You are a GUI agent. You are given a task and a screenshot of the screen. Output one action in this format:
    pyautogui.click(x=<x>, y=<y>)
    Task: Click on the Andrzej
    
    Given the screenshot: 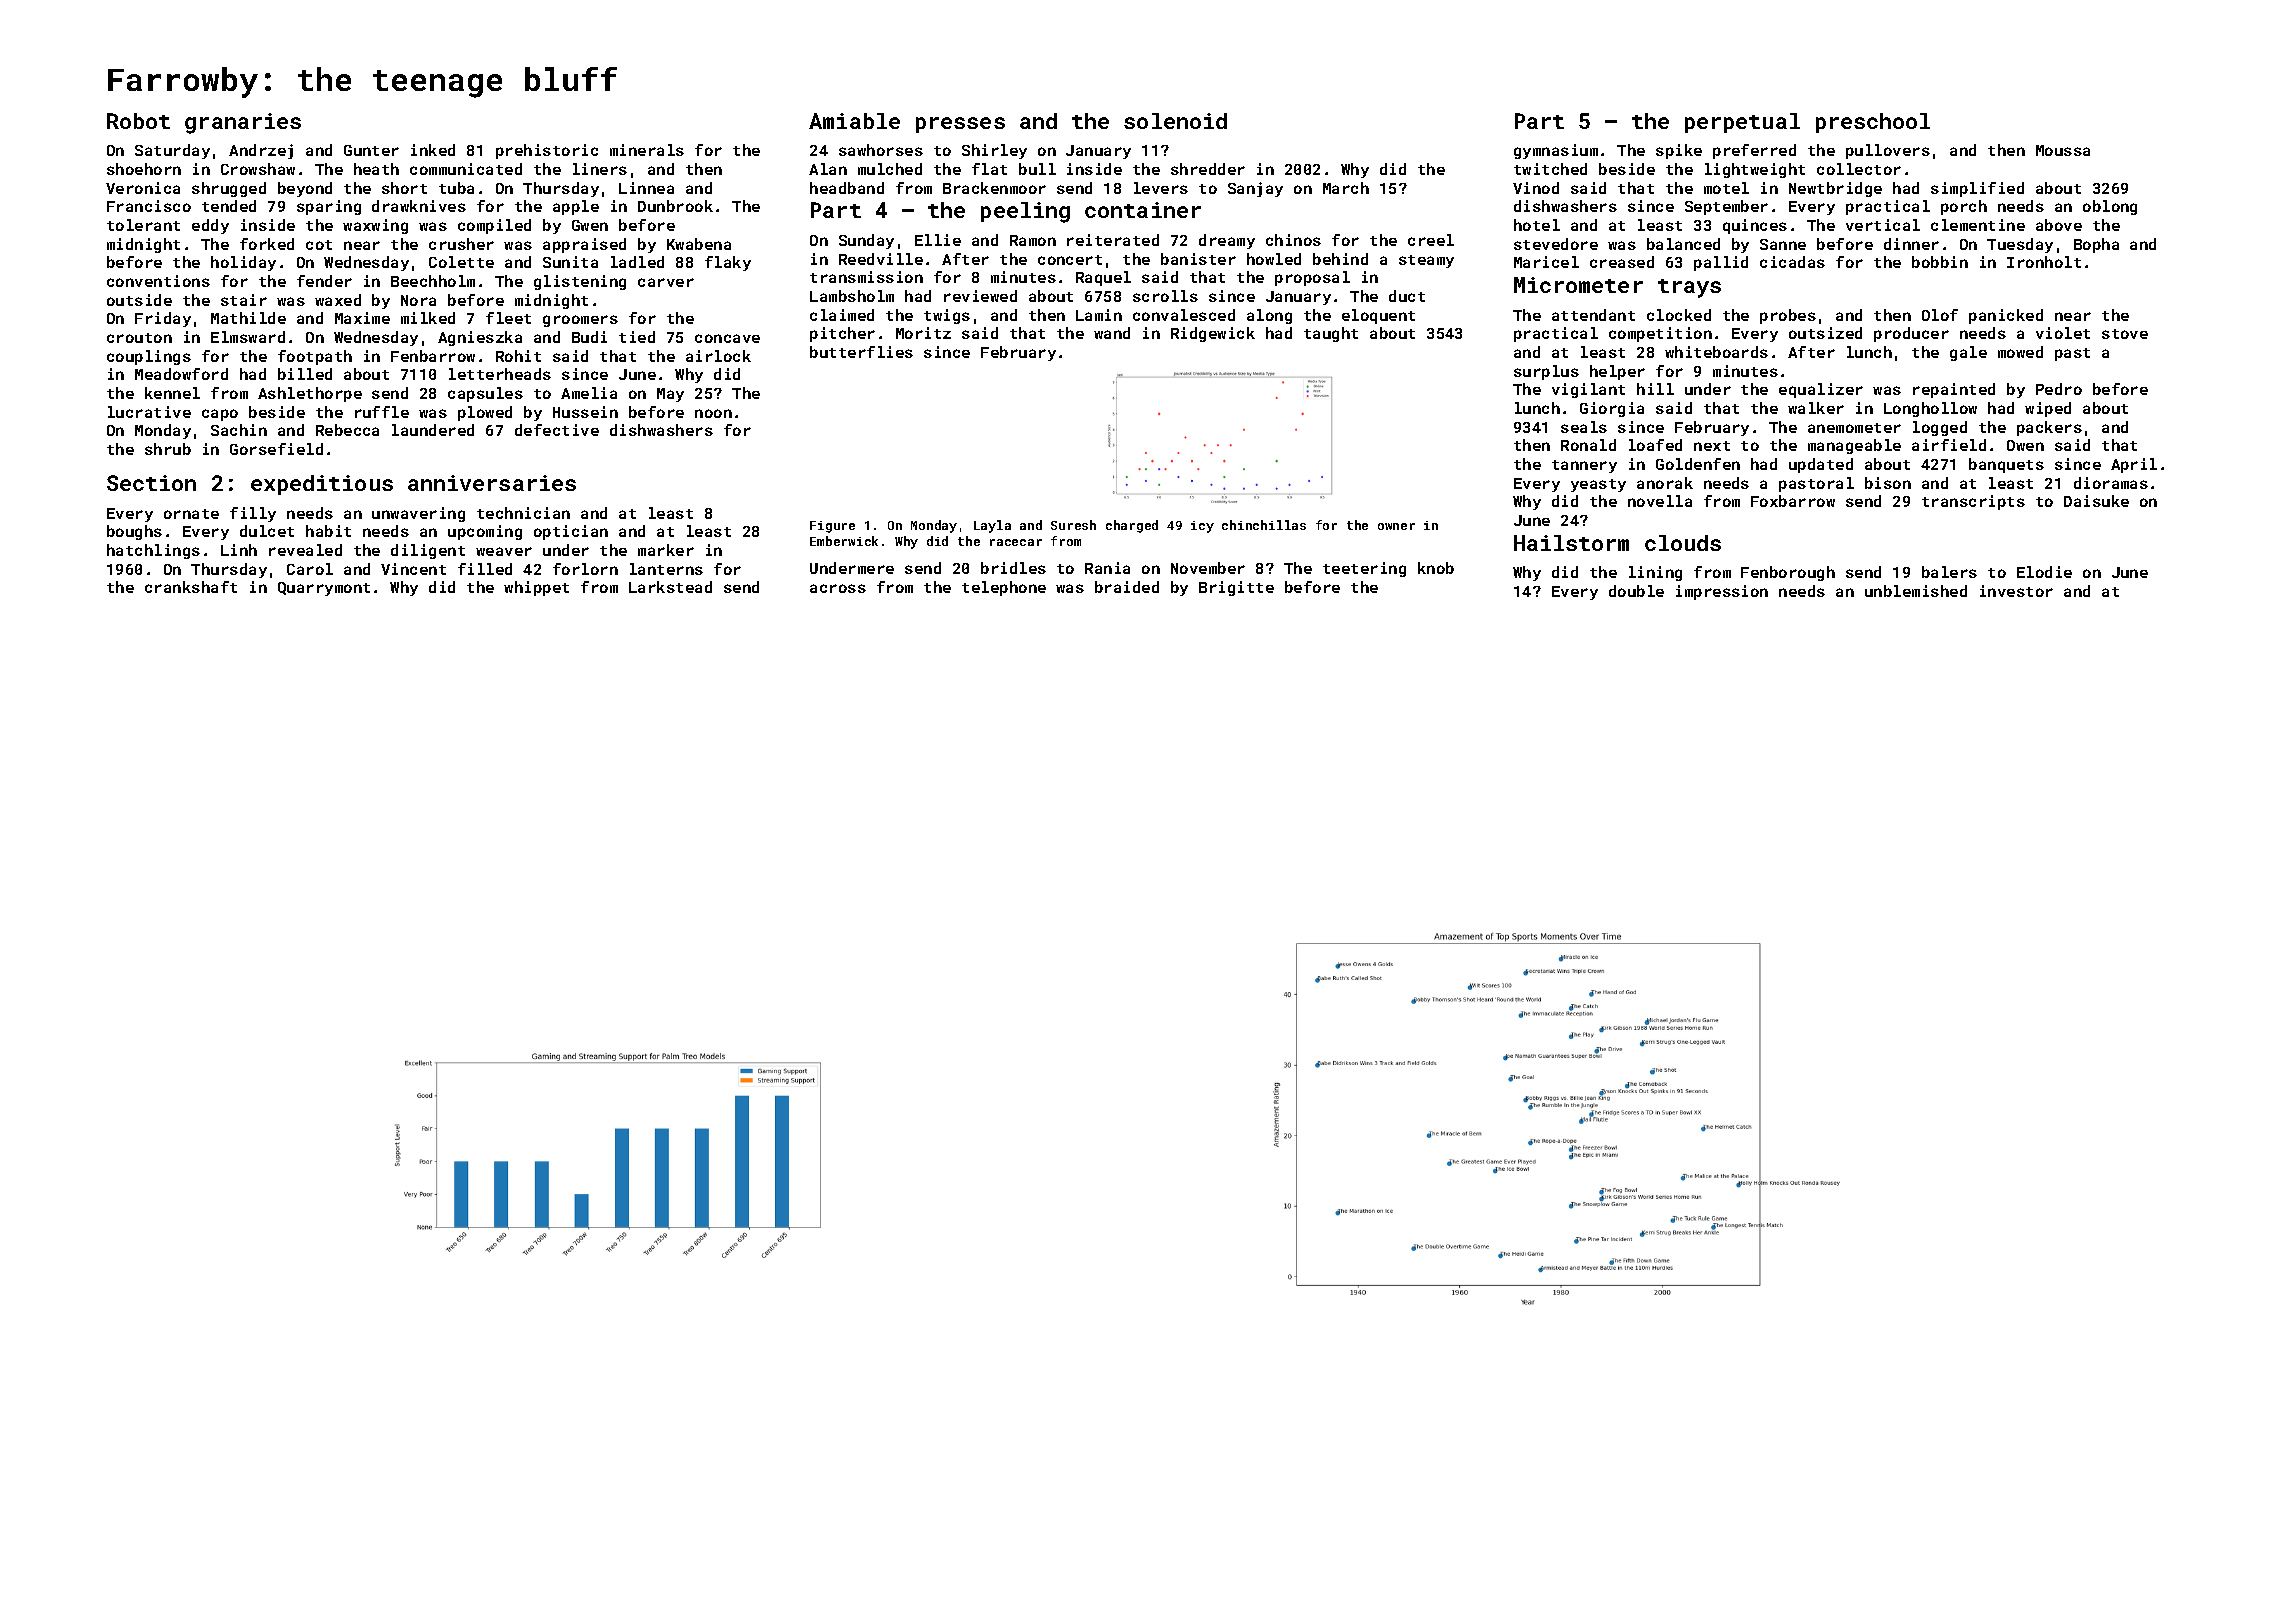 What is the action you would take?
    pyautogui.click(x=261, y=151)
